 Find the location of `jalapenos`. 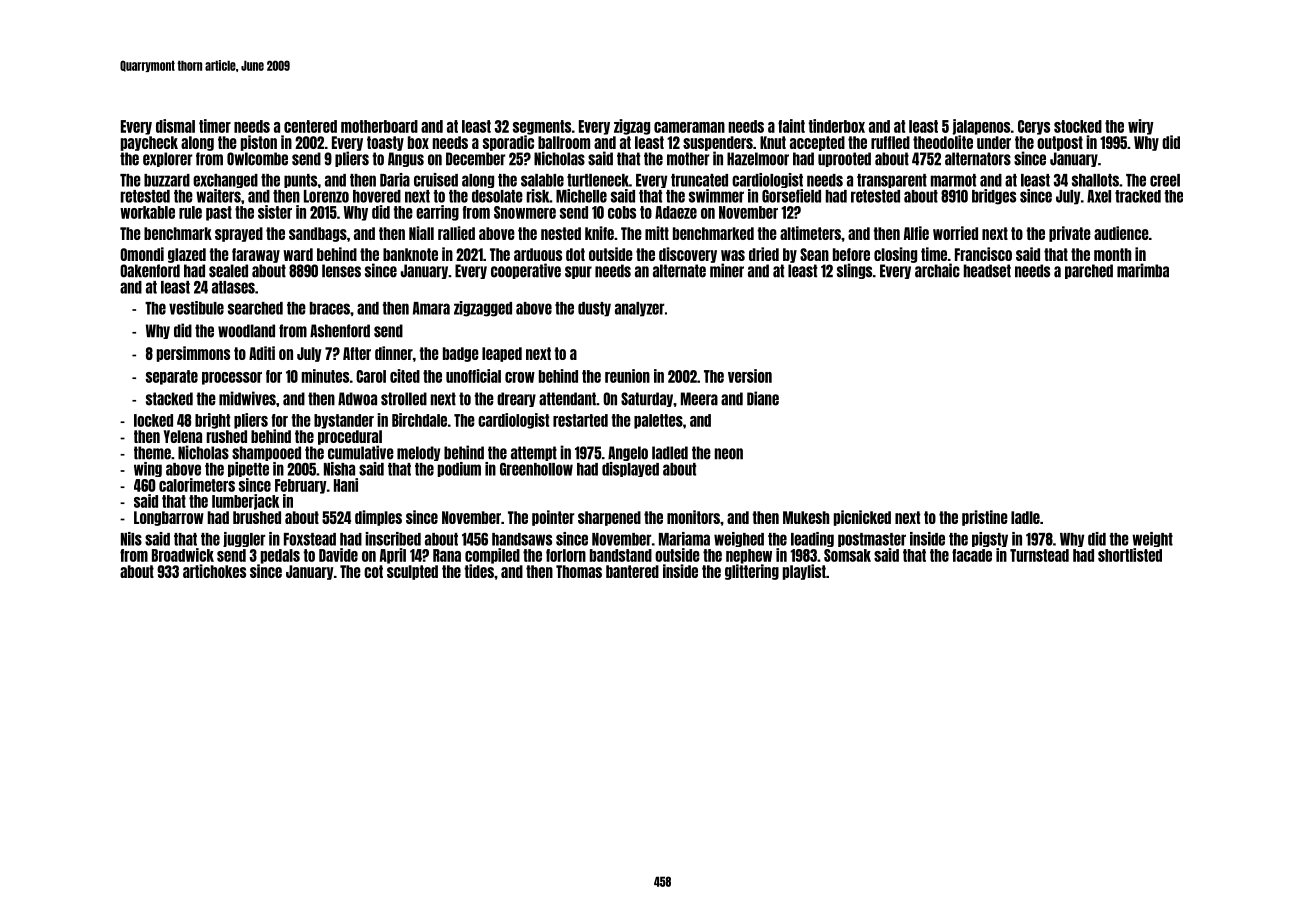

jalapenos is located at coordinates (981, 127).
